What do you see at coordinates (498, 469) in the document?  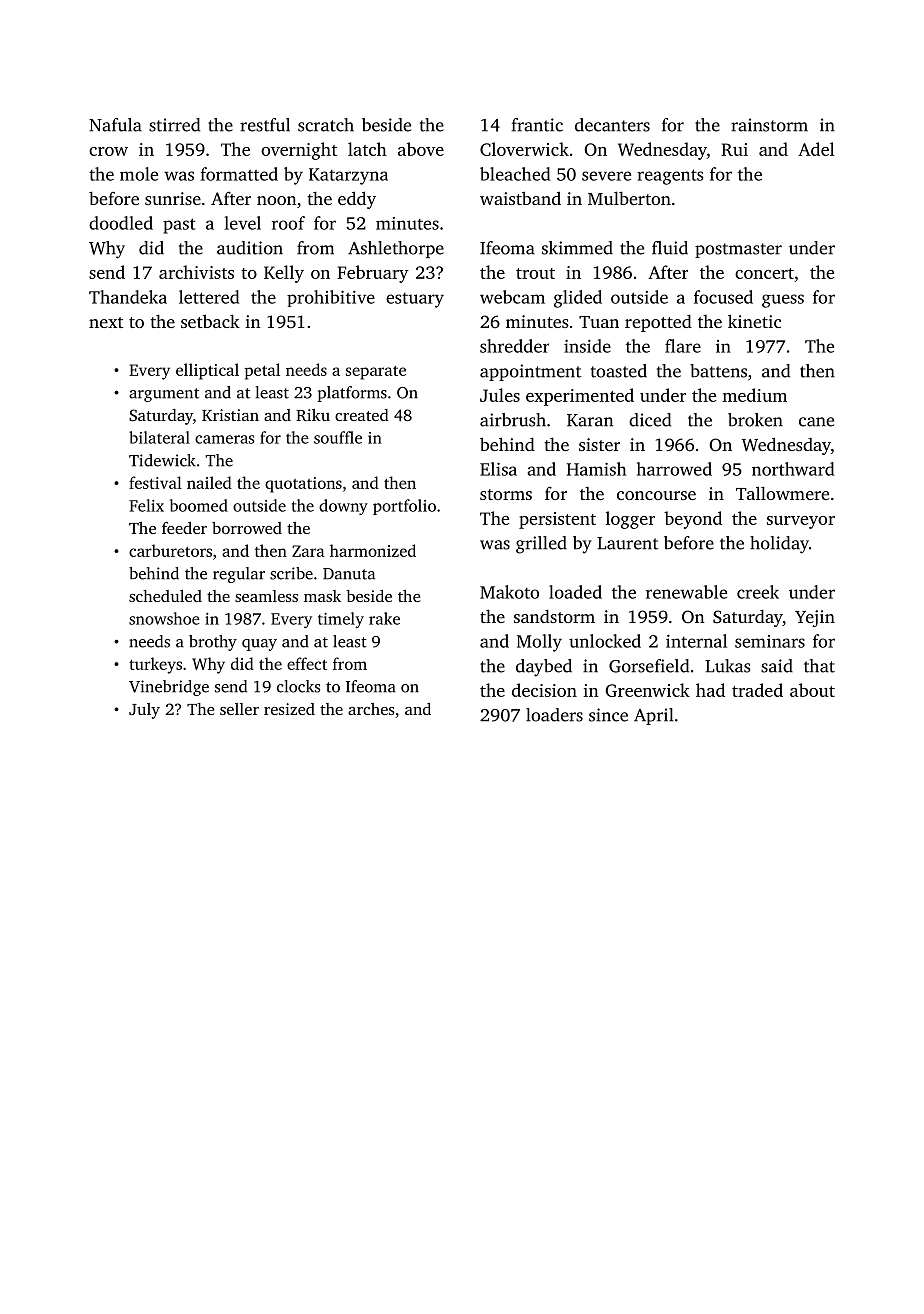 I see `Elisa` at bounding box center [498, 469].
